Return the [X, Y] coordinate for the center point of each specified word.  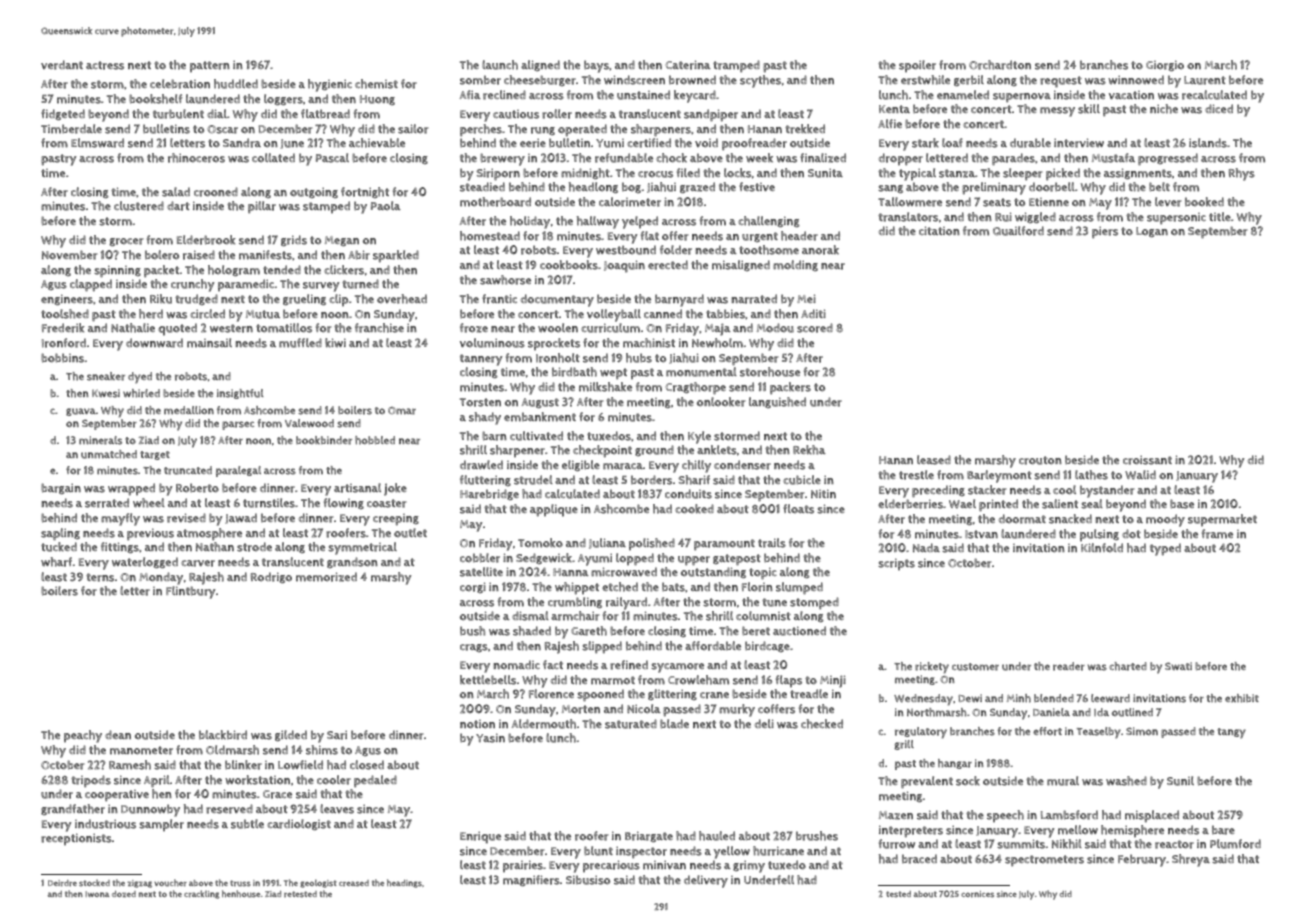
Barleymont [999, 476]
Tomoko [540, 543]
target [155, 455]
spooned [600, 695]
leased [934, 460]
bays [596, 66]
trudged [196, 299]
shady [485, 418]
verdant [62, 65]
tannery [481, 360]
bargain [61, 488]
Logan [1152, 232]
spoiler [917, 66]
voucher [170, 883]
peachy [83, 736]
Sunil [1180, 781]
